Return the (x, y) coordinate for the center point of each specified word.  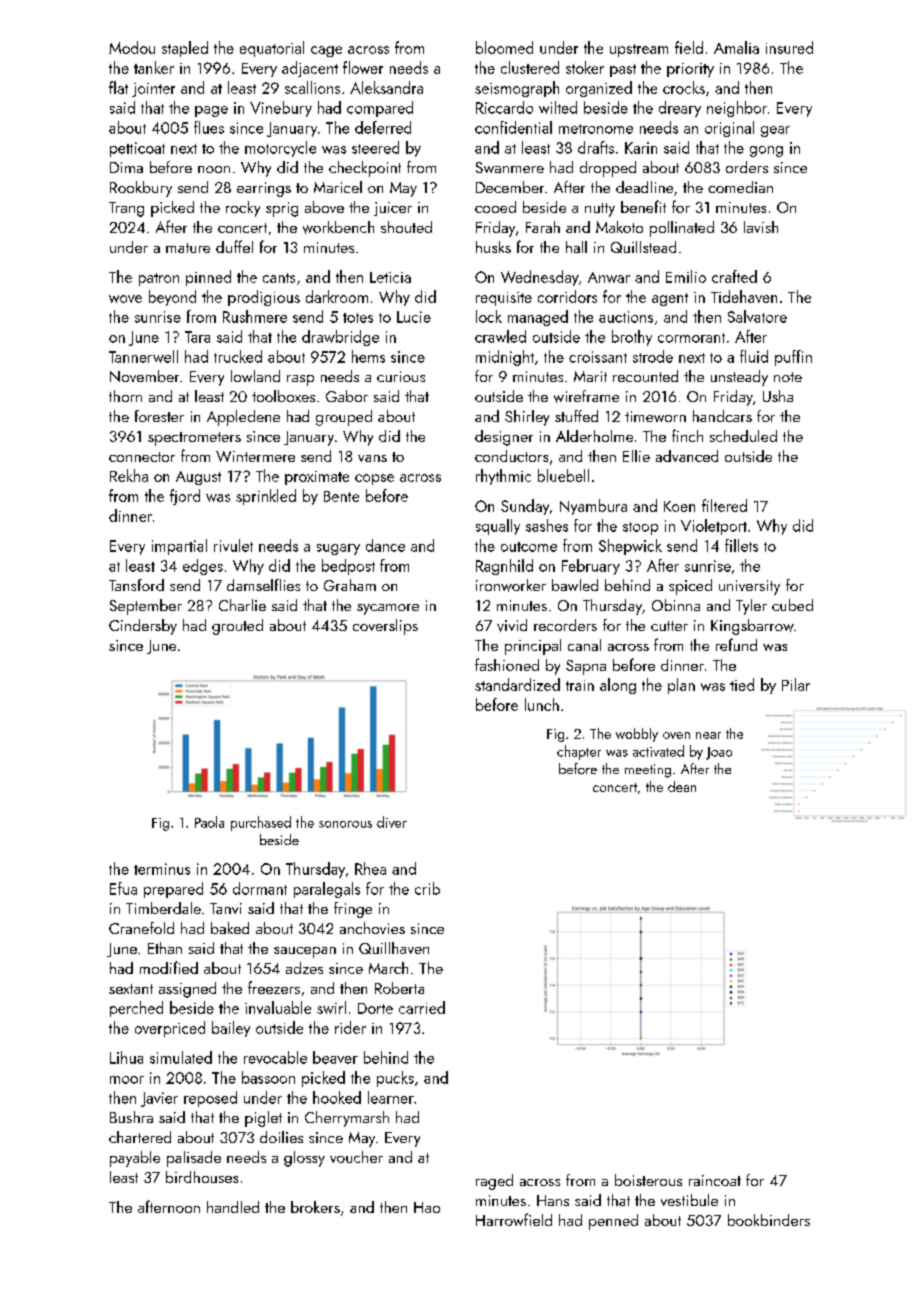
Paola (209, 822)
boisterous (648, 1180)
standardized (517, 684)
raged (494, 1182)
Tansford (136, 585)
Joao (719, 753)
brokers (315, 1207)
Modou (132, 47)
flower (363, 67)
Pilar (796, 684)
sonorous (345, 824)
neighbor (737, 109)
